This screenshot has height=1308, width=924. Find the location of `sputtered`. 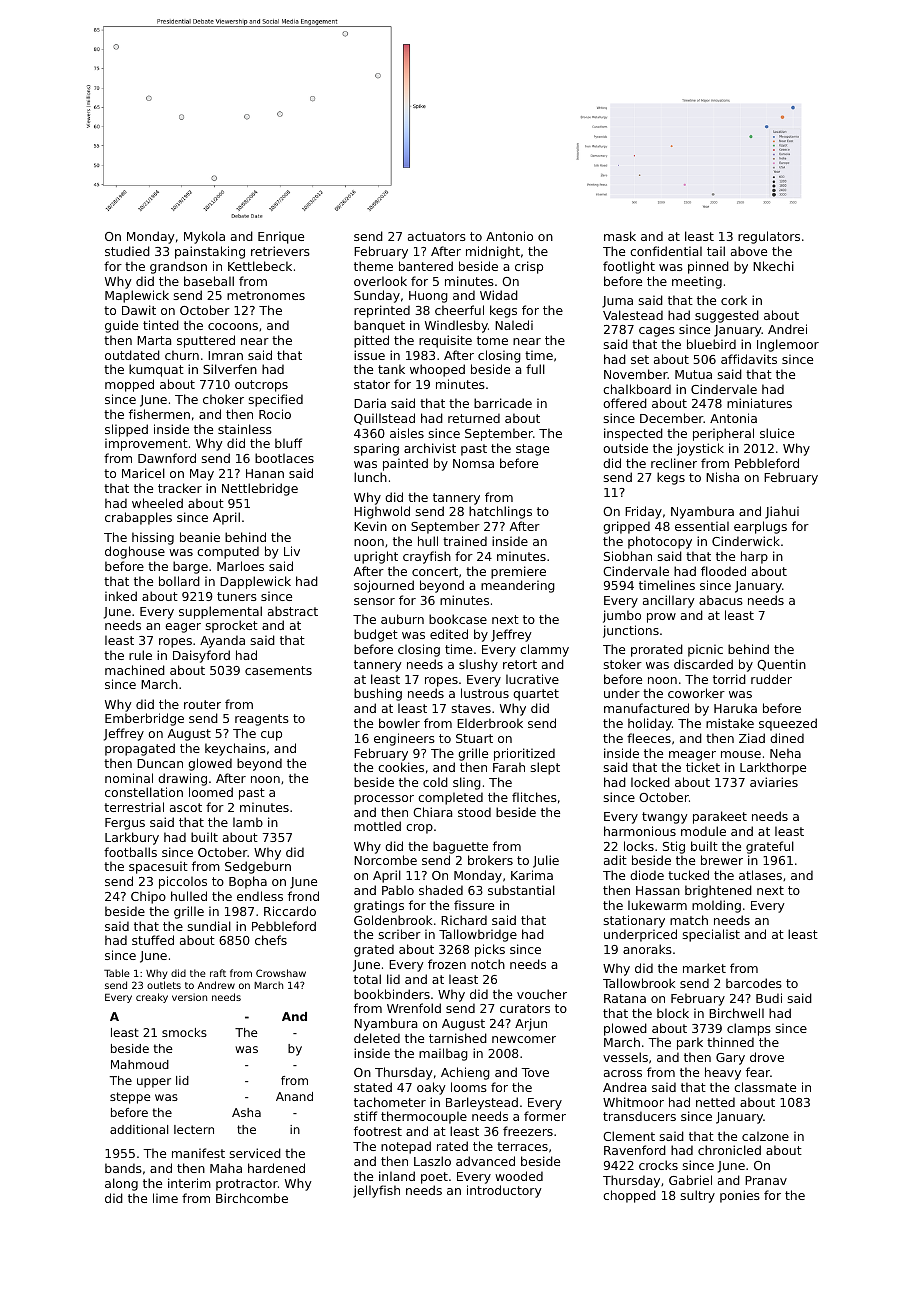

sputtered is located at coordinates (206, 341).
